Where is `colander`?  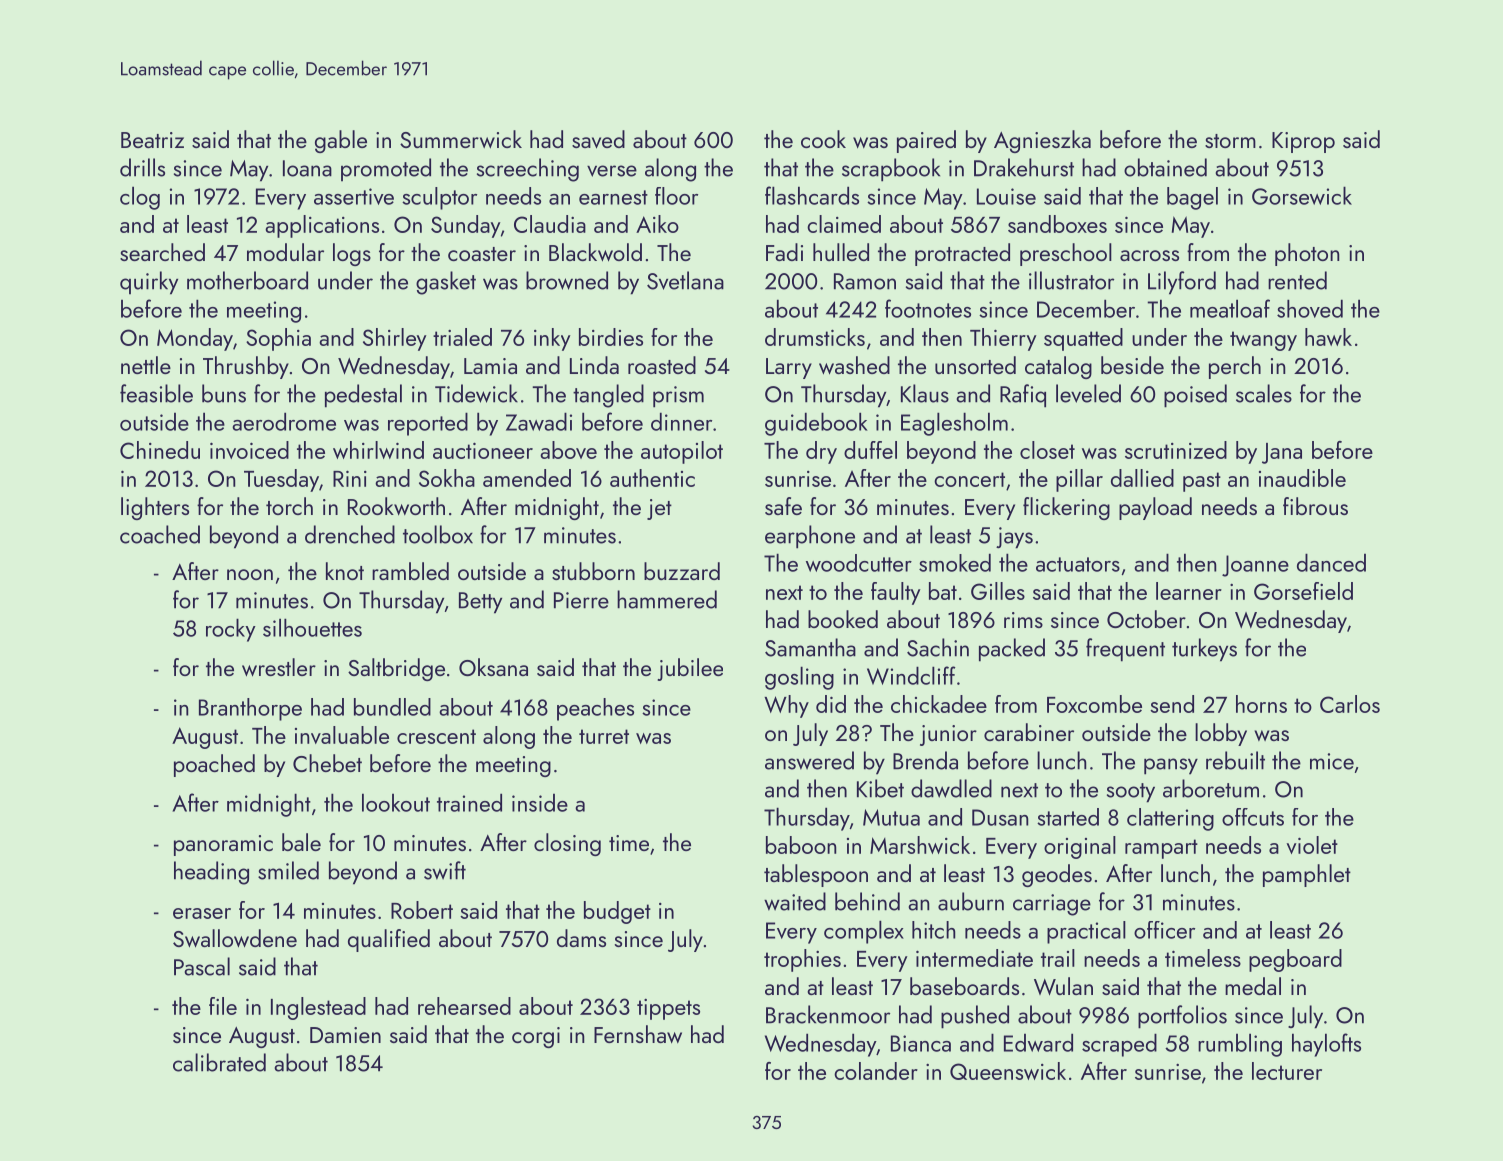 colander is located at coordinates (876, 1071).
